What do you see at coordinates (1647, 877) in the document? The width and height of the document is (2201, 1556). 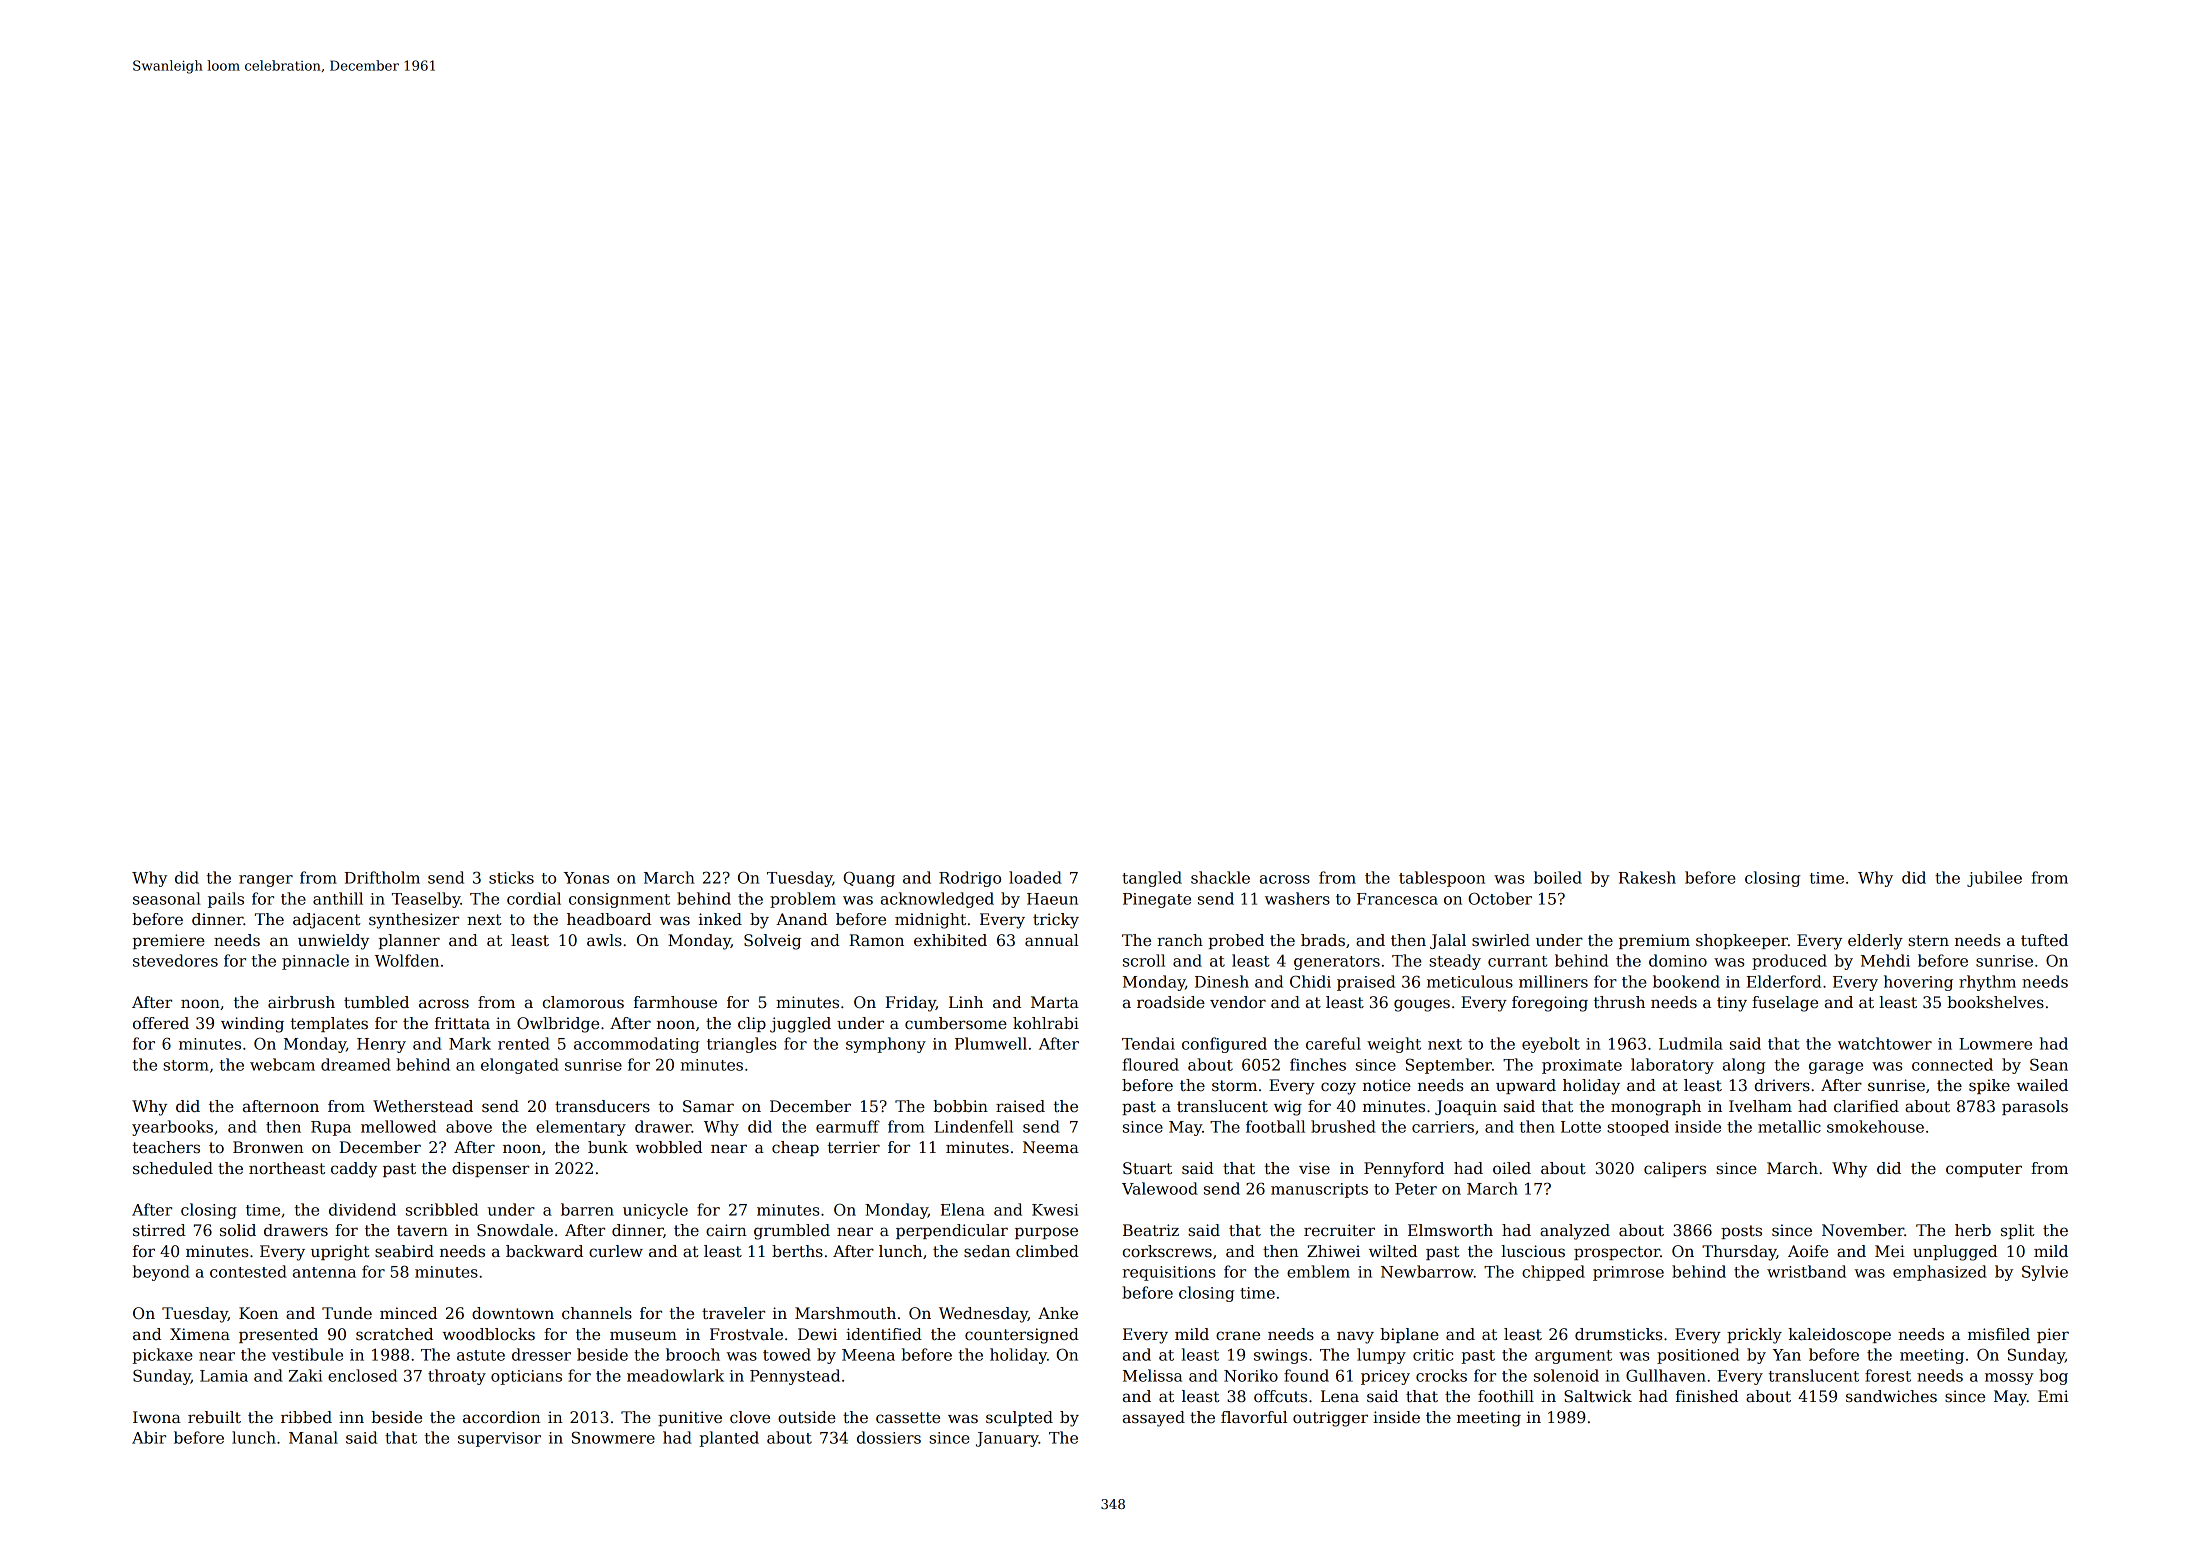 I see `Rakesh` at bounding box center [1647, 877].
